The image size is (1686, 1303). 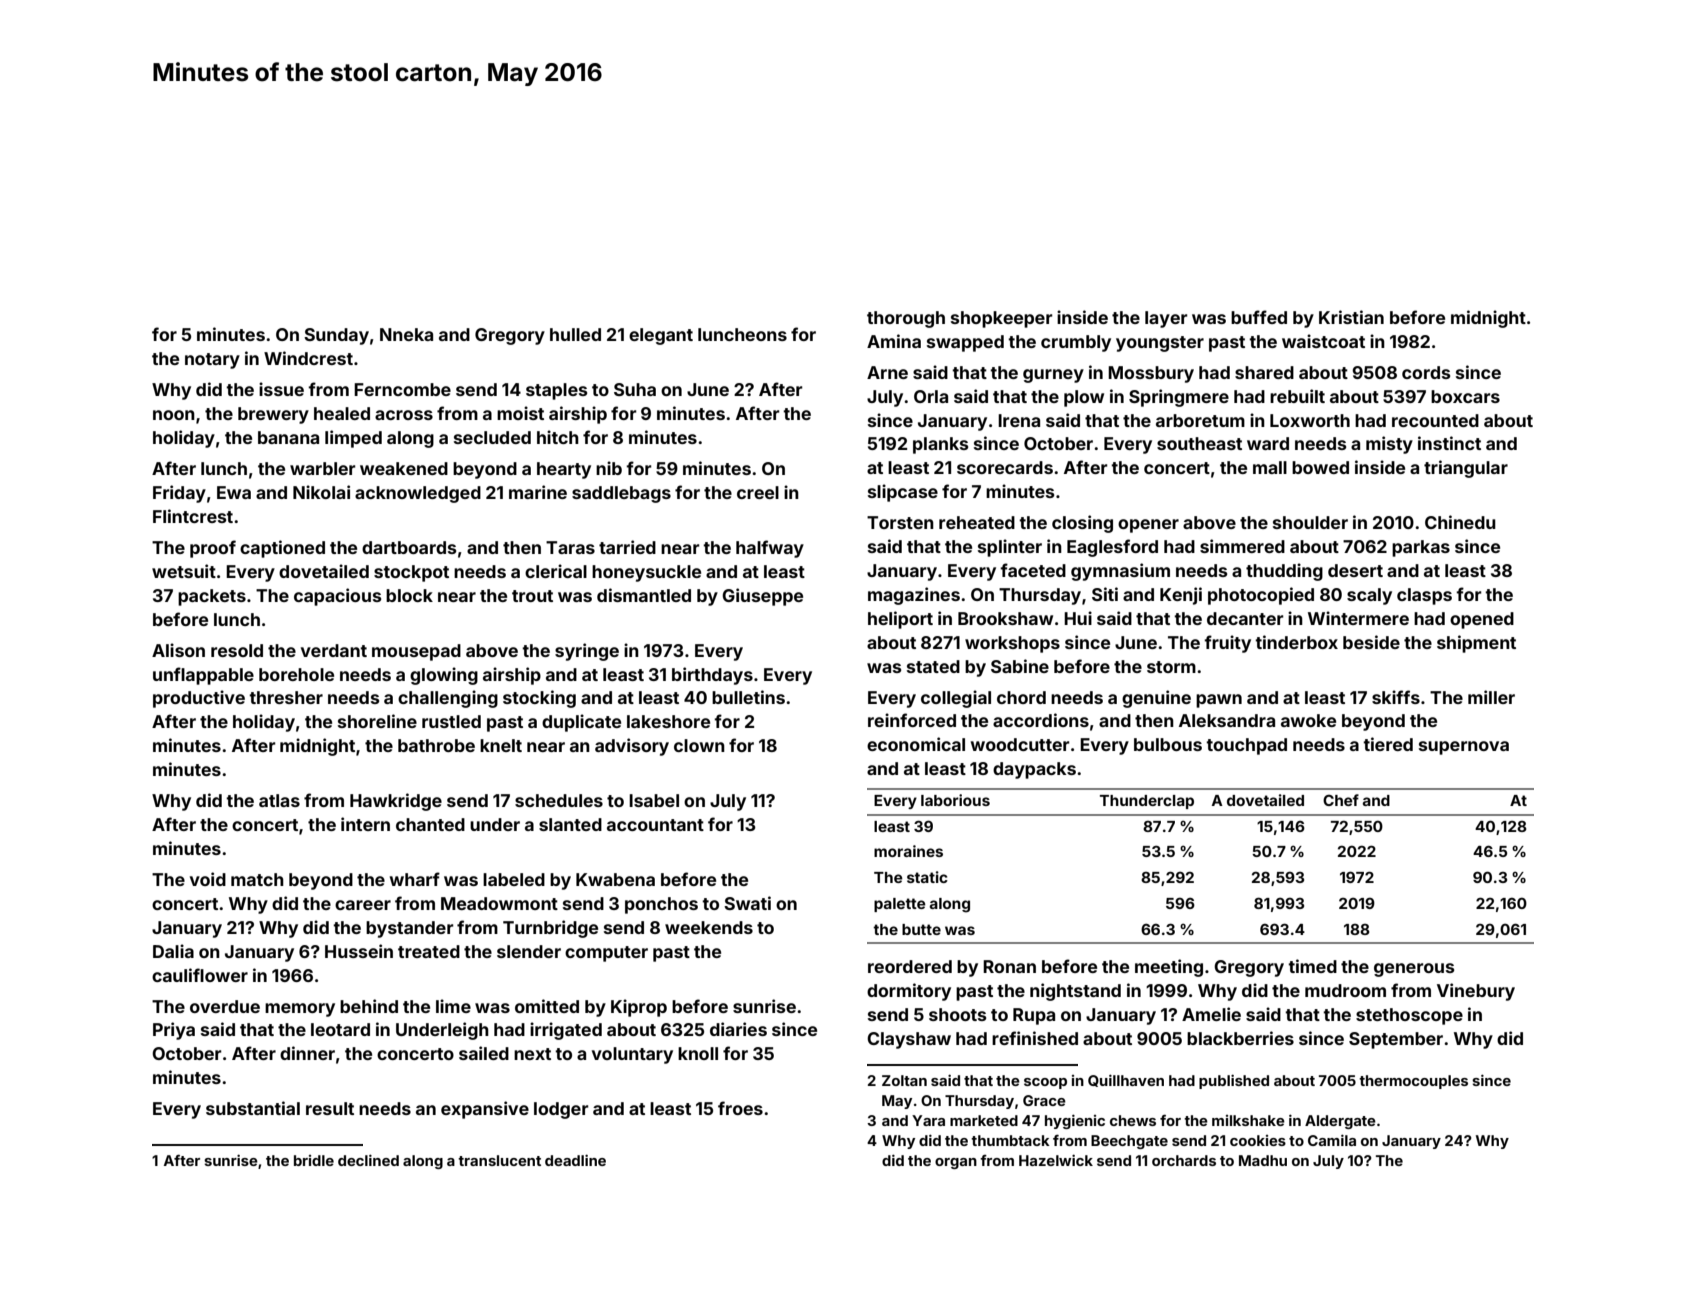 What do you see at coordinates (956, 1163) in the image?
I see `organ` at bounding box center [956, 1163].
